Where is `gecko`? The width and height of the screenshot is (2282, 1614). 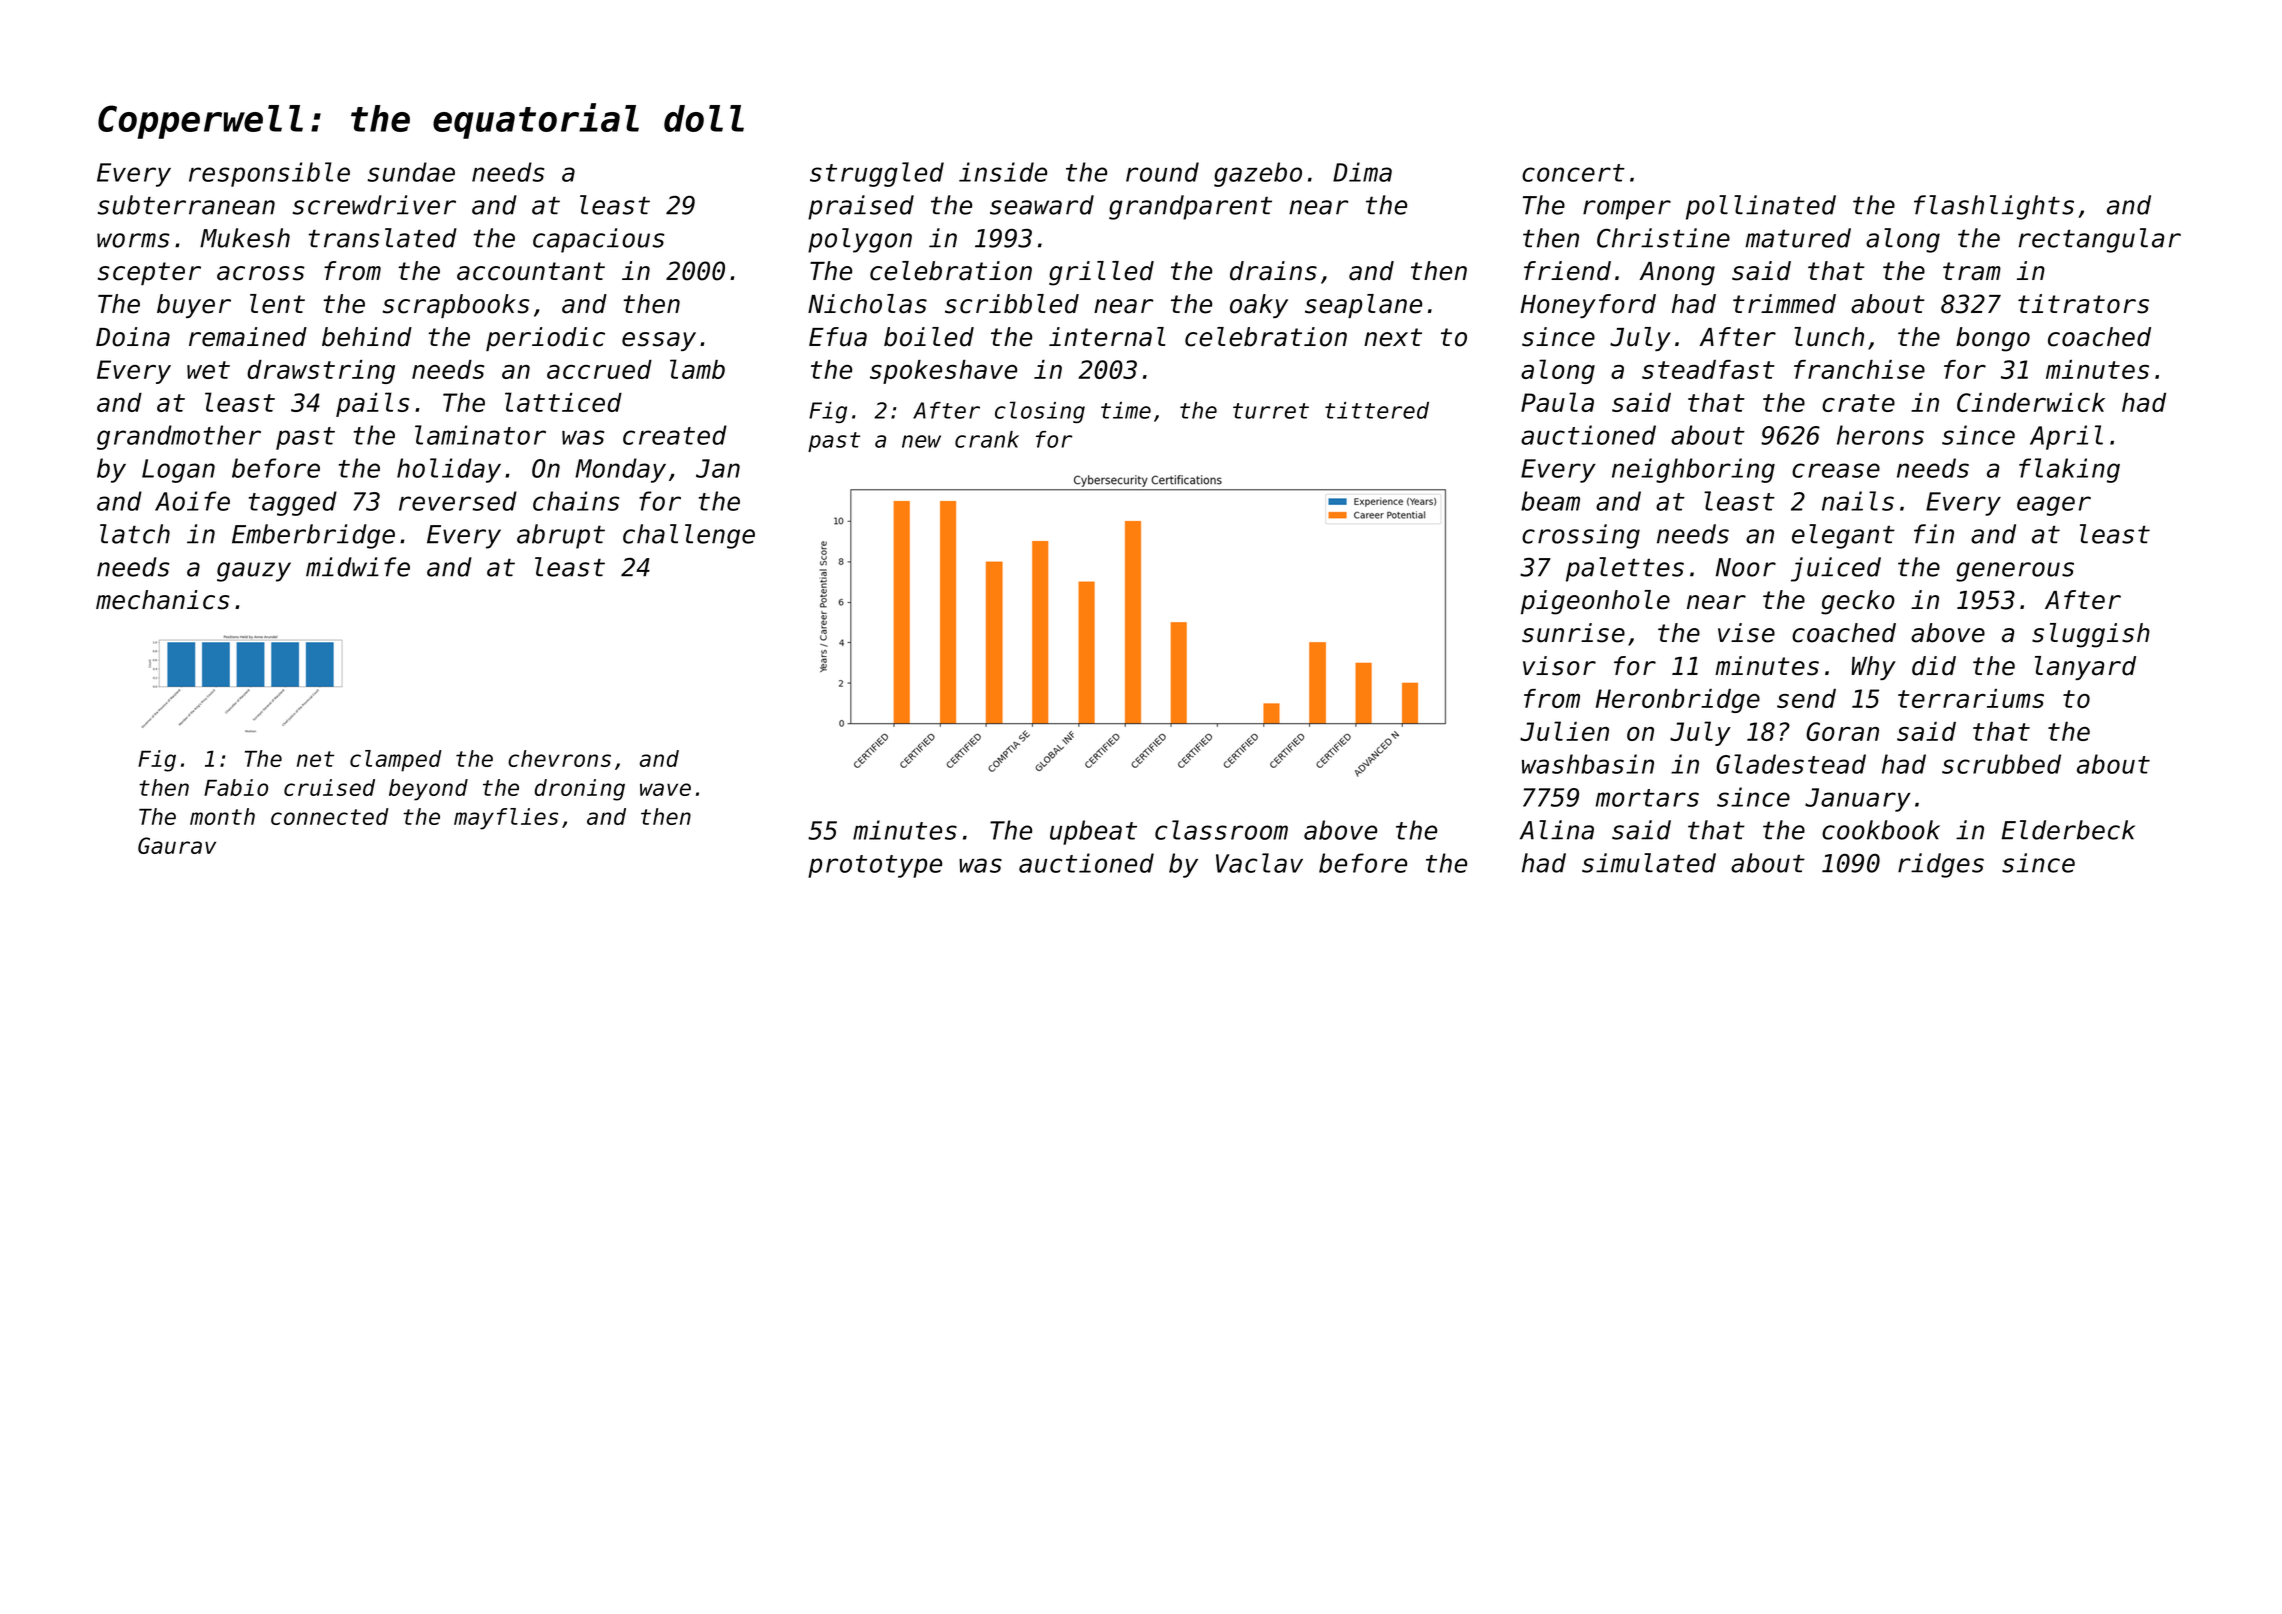
gecko is located at coordinates (1858, 602).
